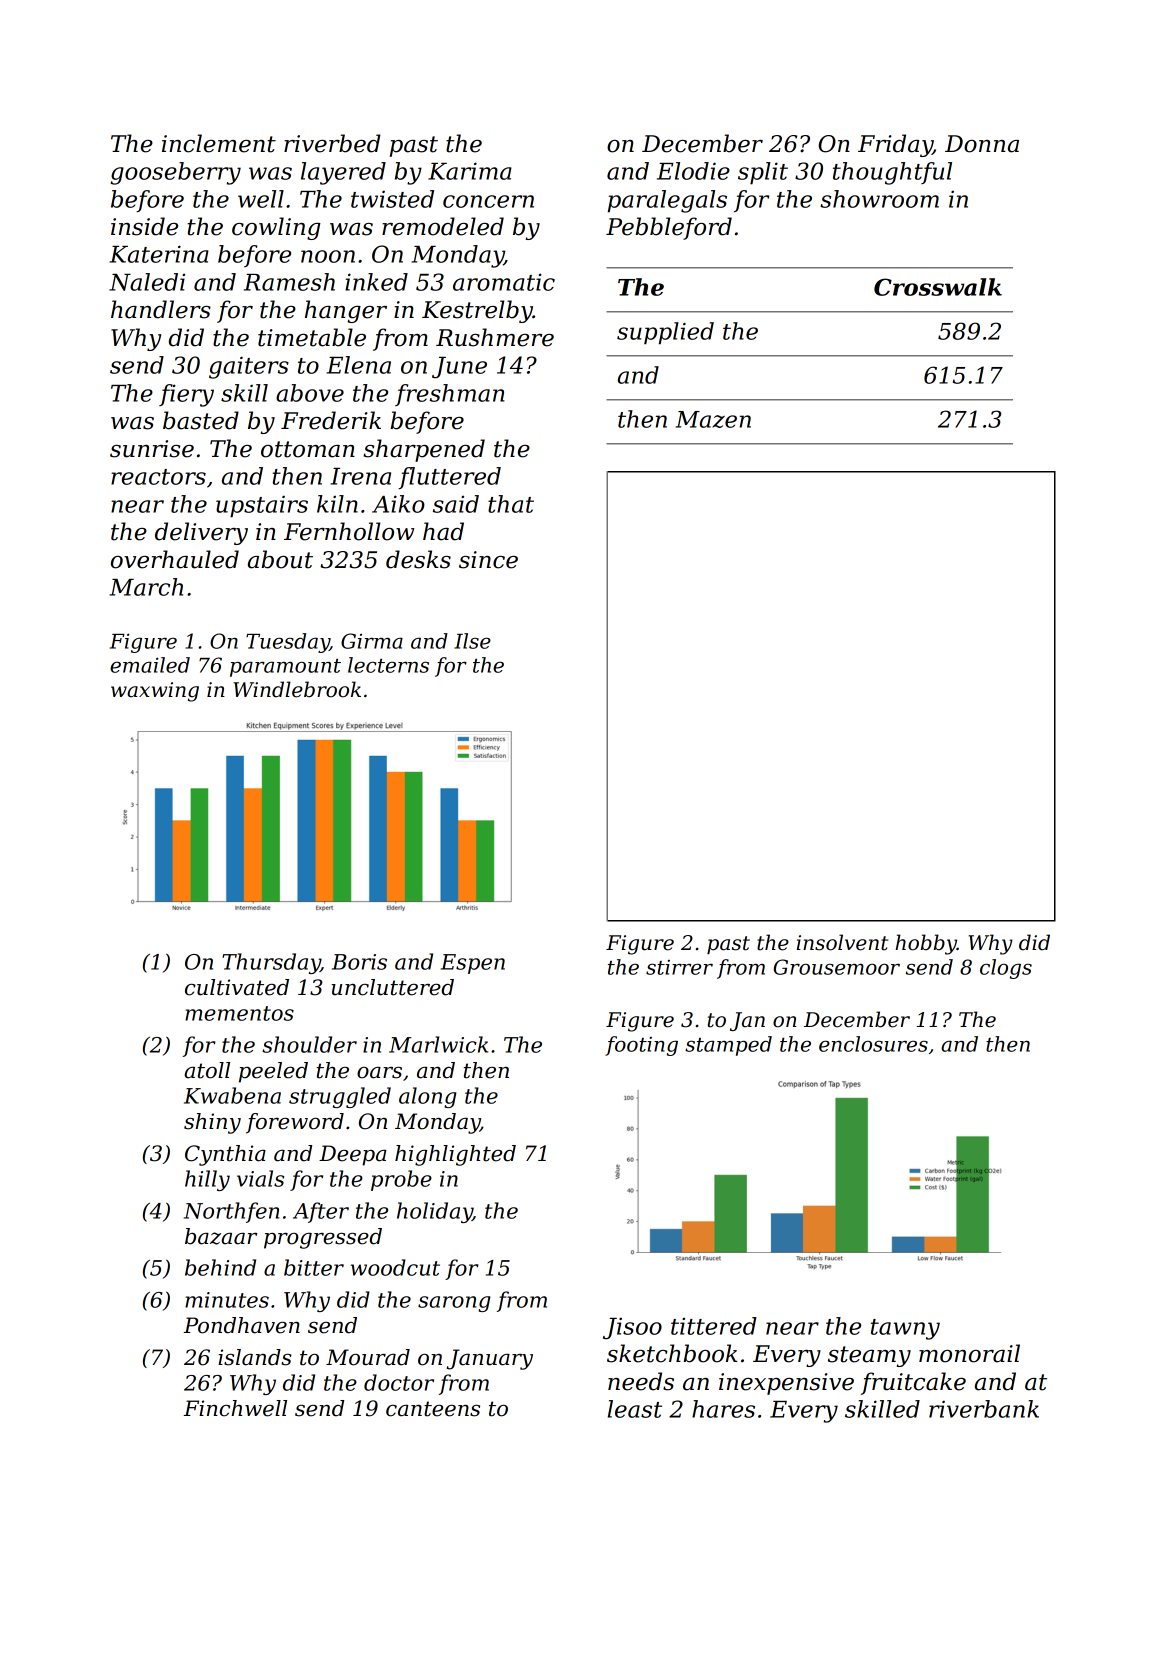 This image has width=1165, height=1654. Describe the element at coordinates (186, 395) in the image. I see `fiery` at that location.
